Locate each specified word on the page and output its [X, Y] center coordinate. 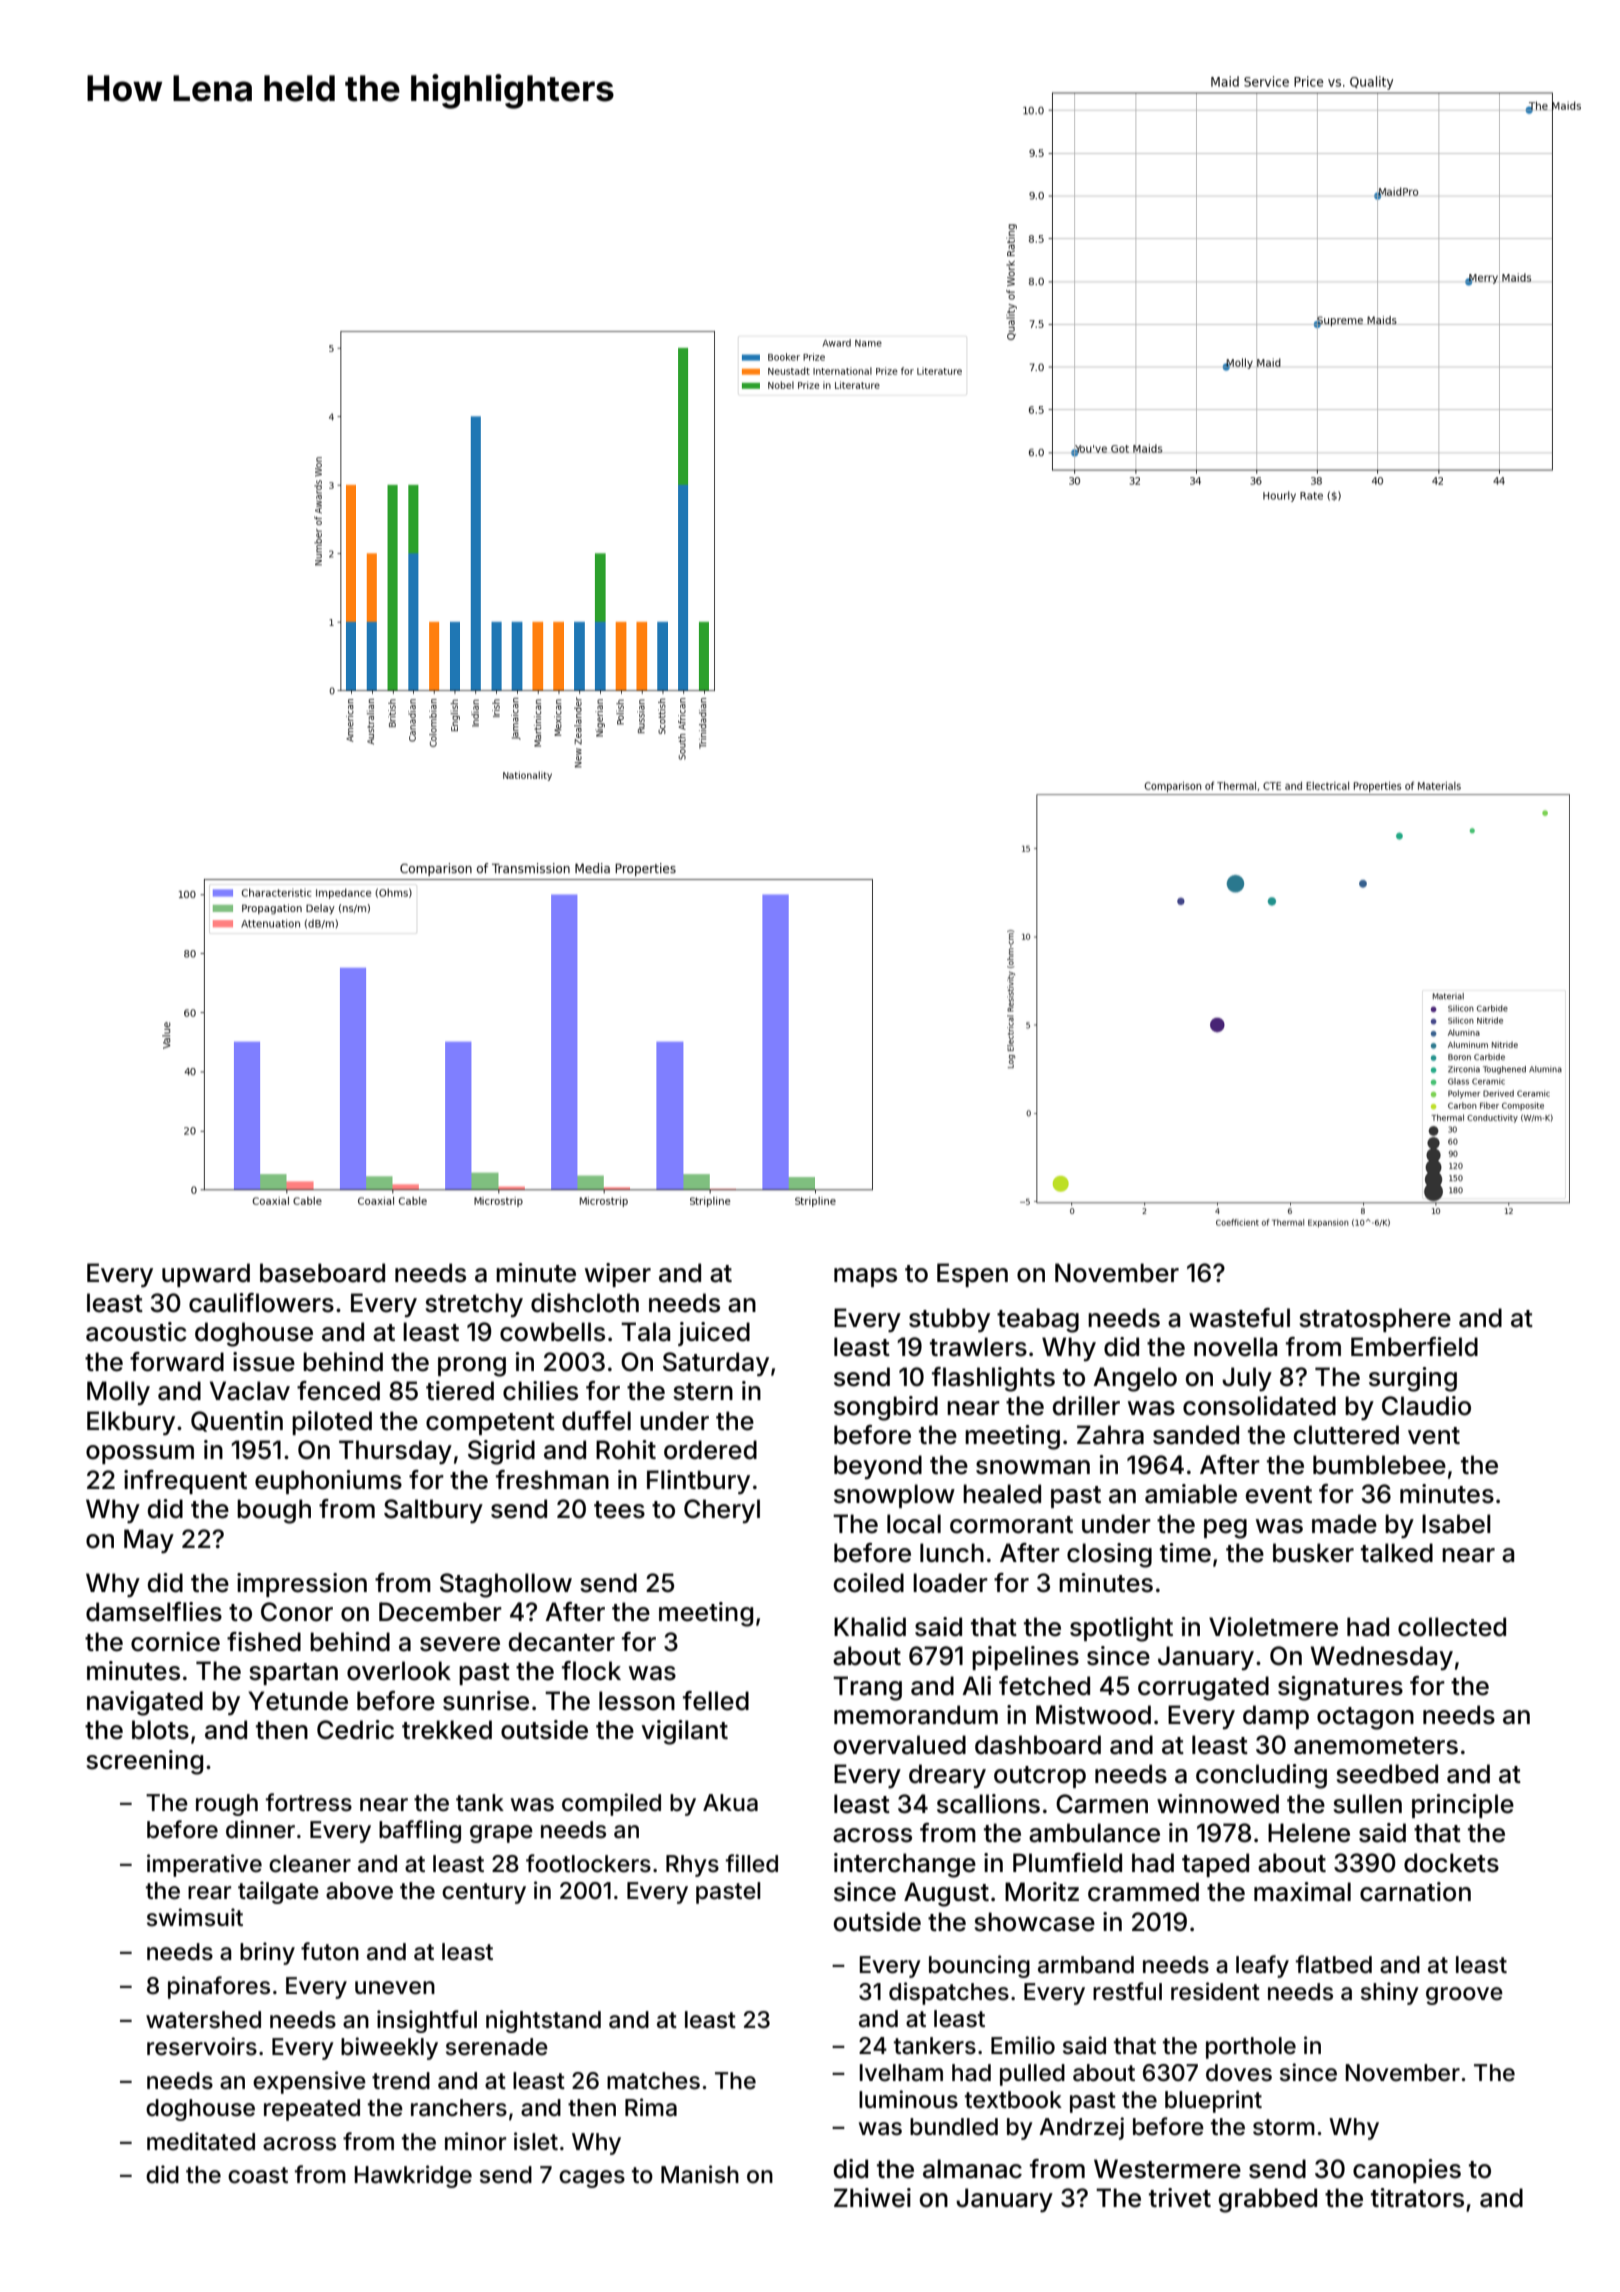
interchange [905, 1865]
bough [274, 1511]
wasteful [1239, 1318]
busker [1313, 1553]
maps [865, 1277]
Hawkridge [413, 2176]
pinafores [219, 1987]
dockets [1451, 1863]
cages [592, 2179]
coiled [869, 1583]
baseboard [322, 1273]
